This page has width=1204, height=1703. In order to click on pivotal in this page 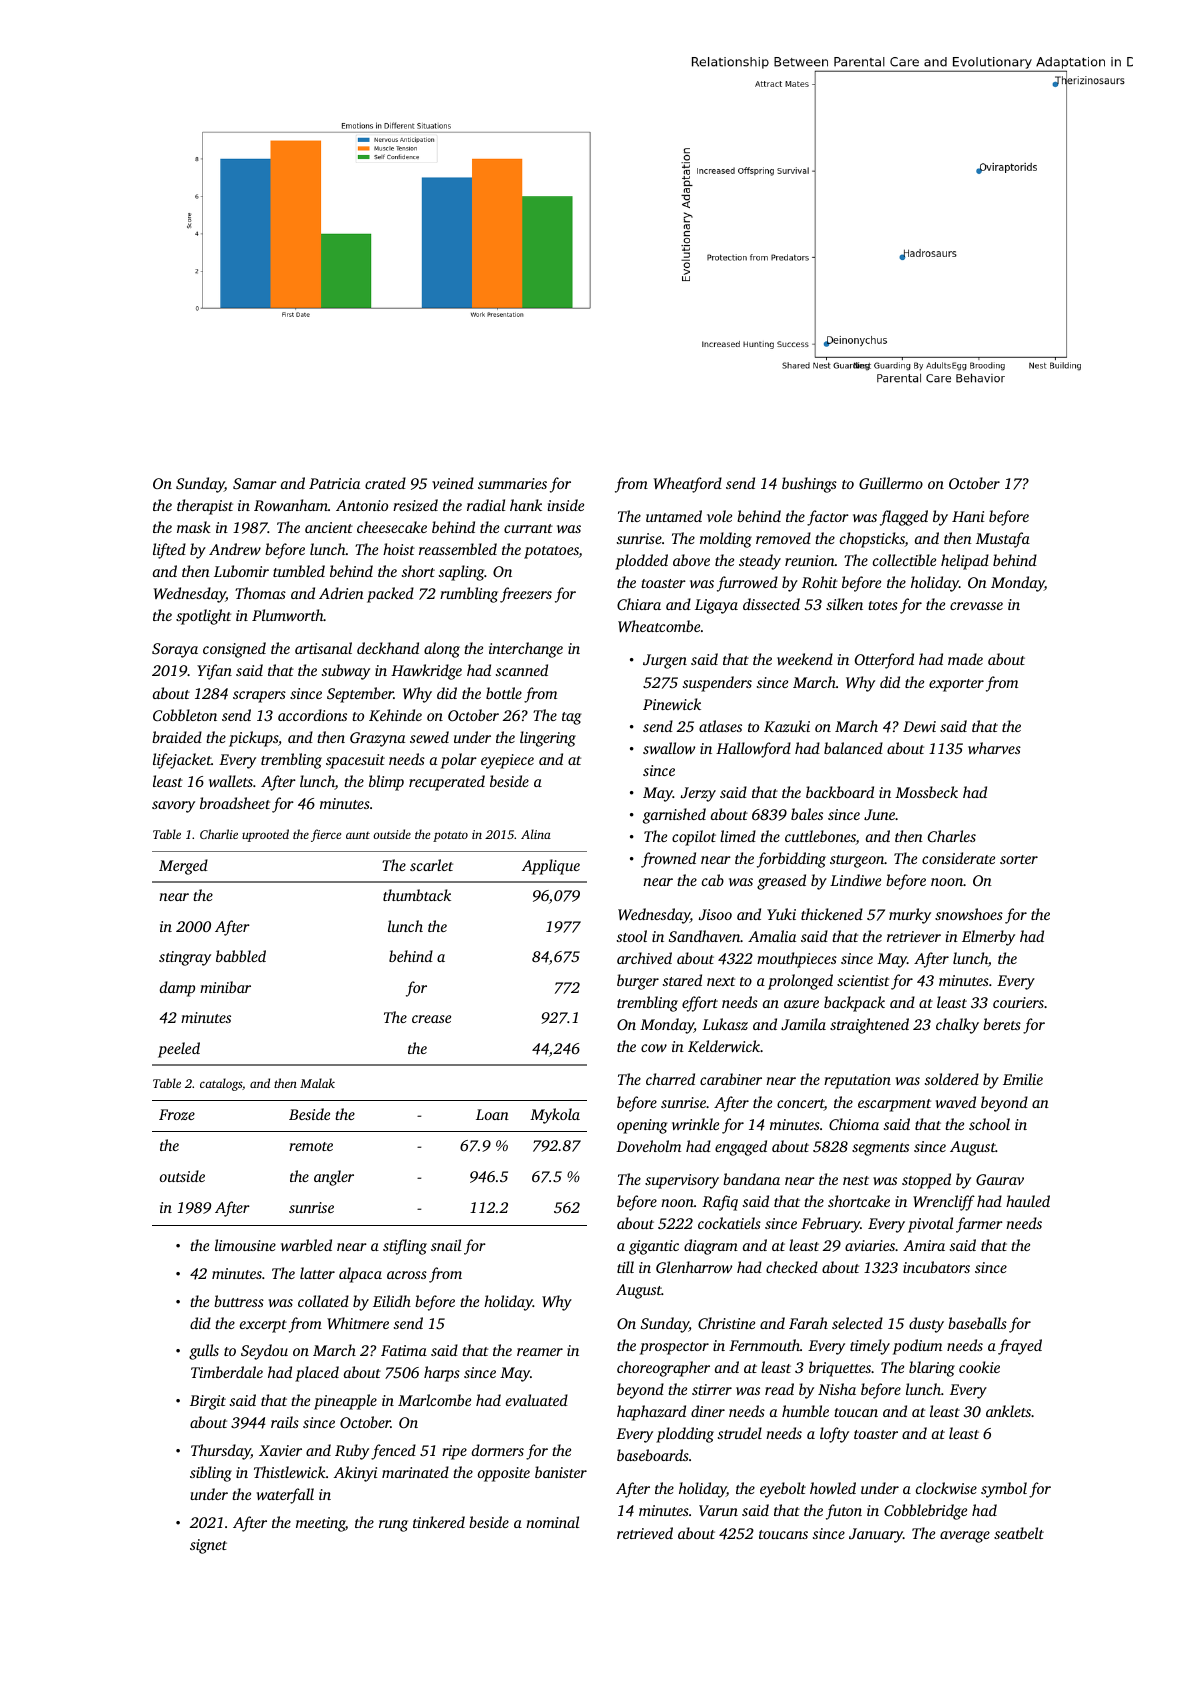, I will do `click(930, 1225)`.
